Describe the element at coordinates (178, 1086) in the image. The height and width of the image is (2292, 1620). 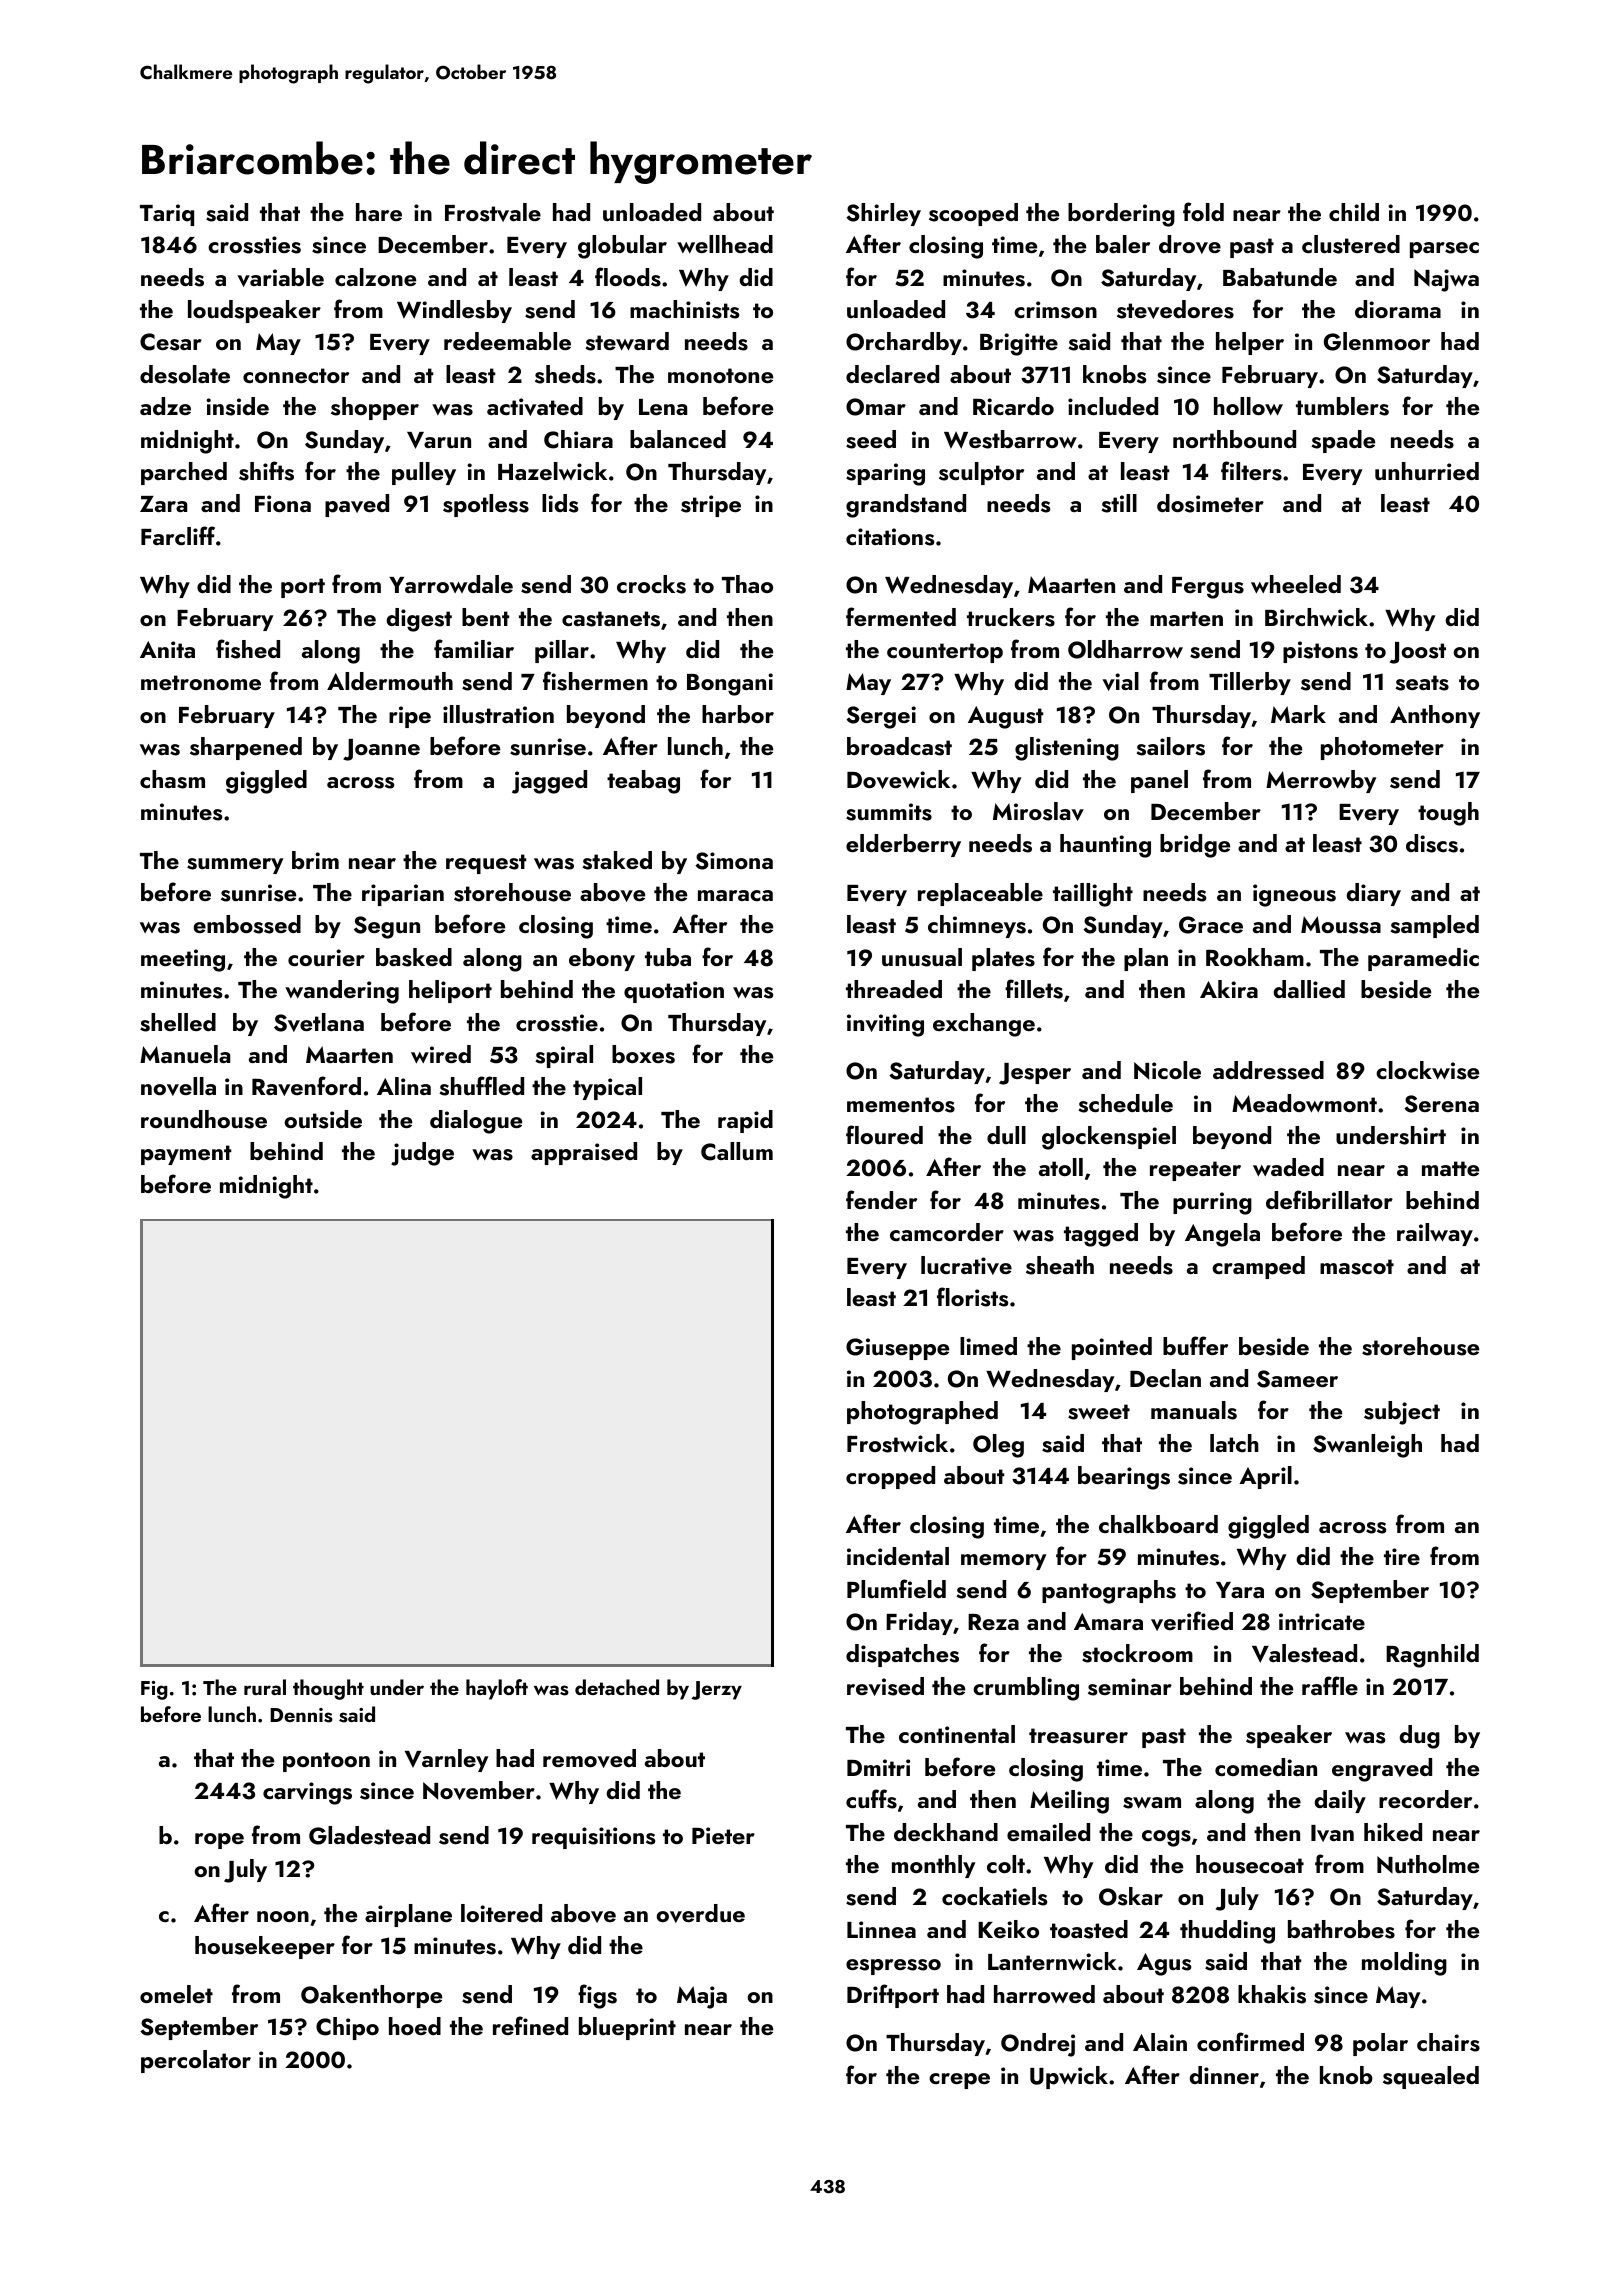
I see `novella` at that location.
